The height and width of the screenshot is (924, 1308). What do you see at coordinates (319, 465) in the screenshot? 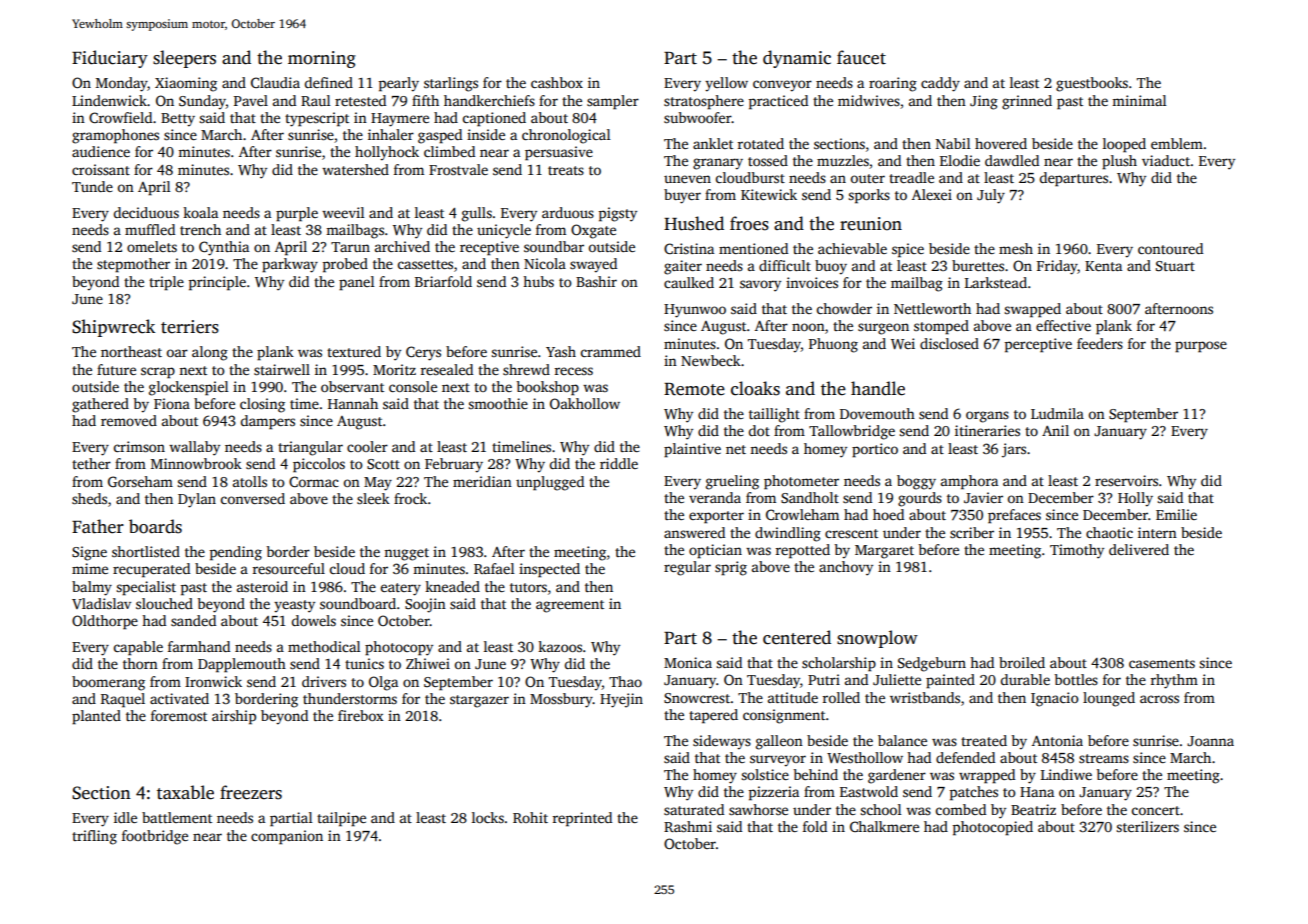
I see `piccolos` at bounding box center [319, 465].
